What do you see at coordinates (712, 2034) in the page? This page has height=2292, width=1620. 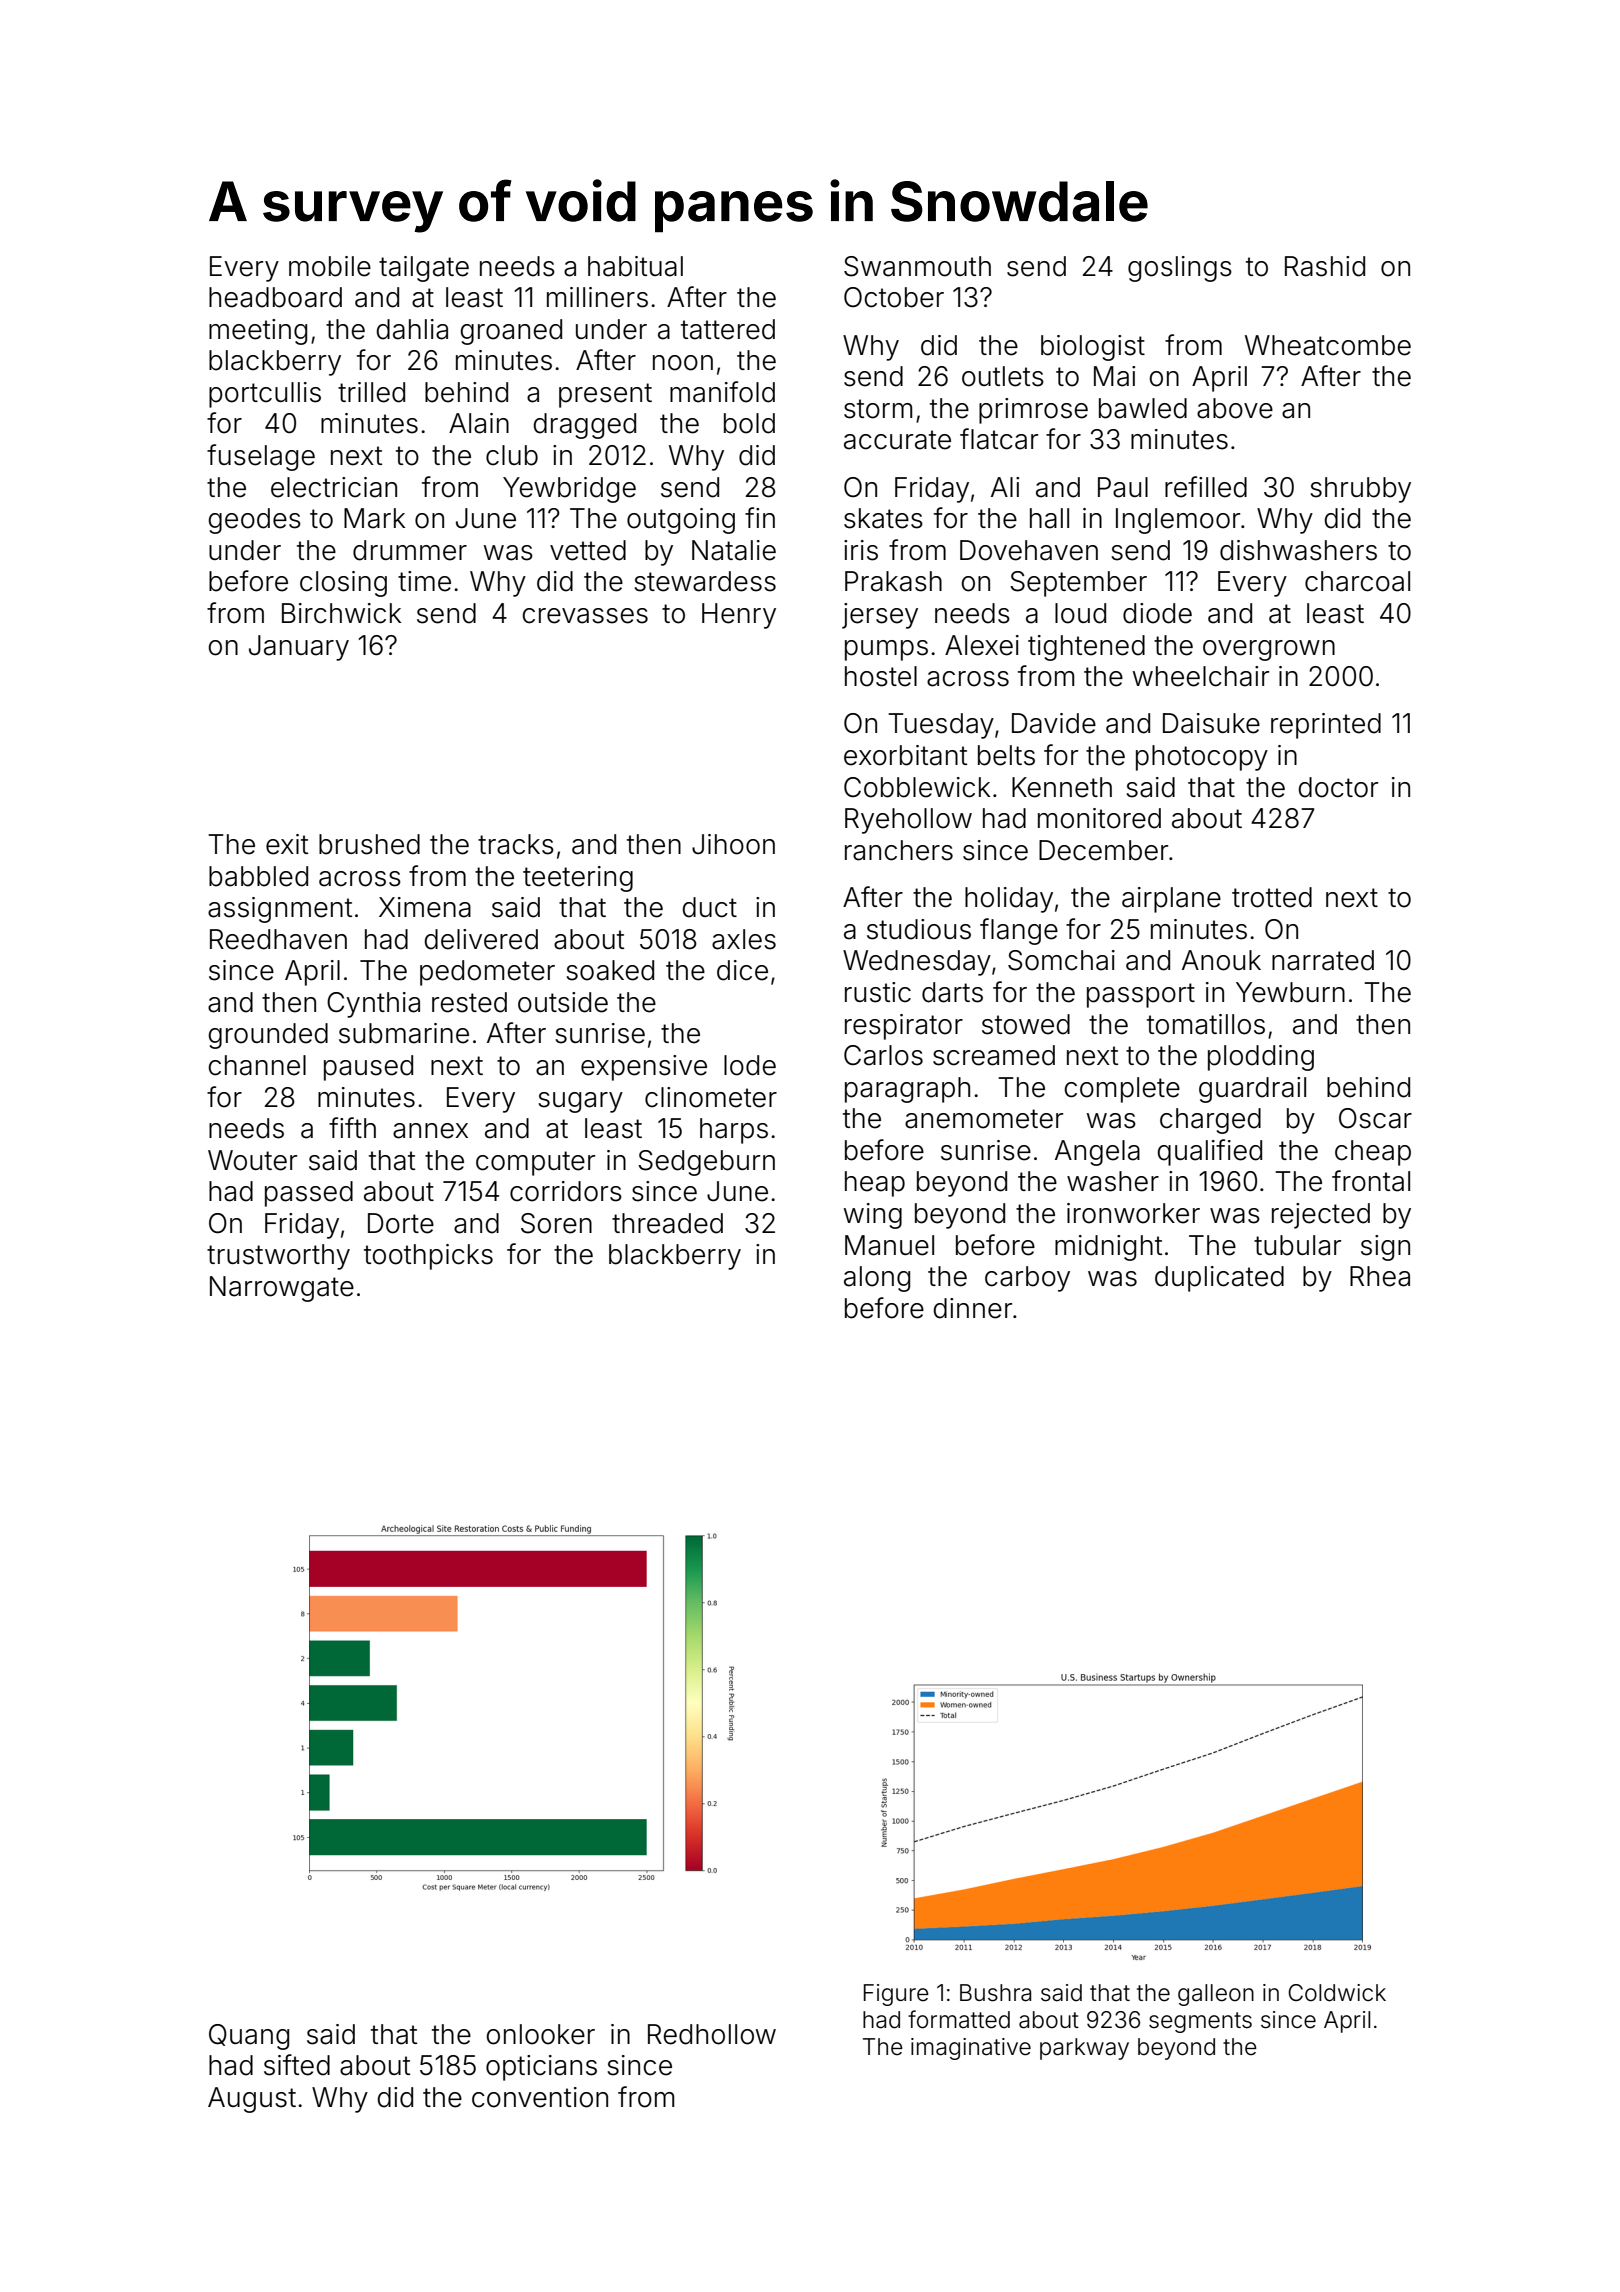 I see `Redhollow` at bounding box center [712, 2034].
